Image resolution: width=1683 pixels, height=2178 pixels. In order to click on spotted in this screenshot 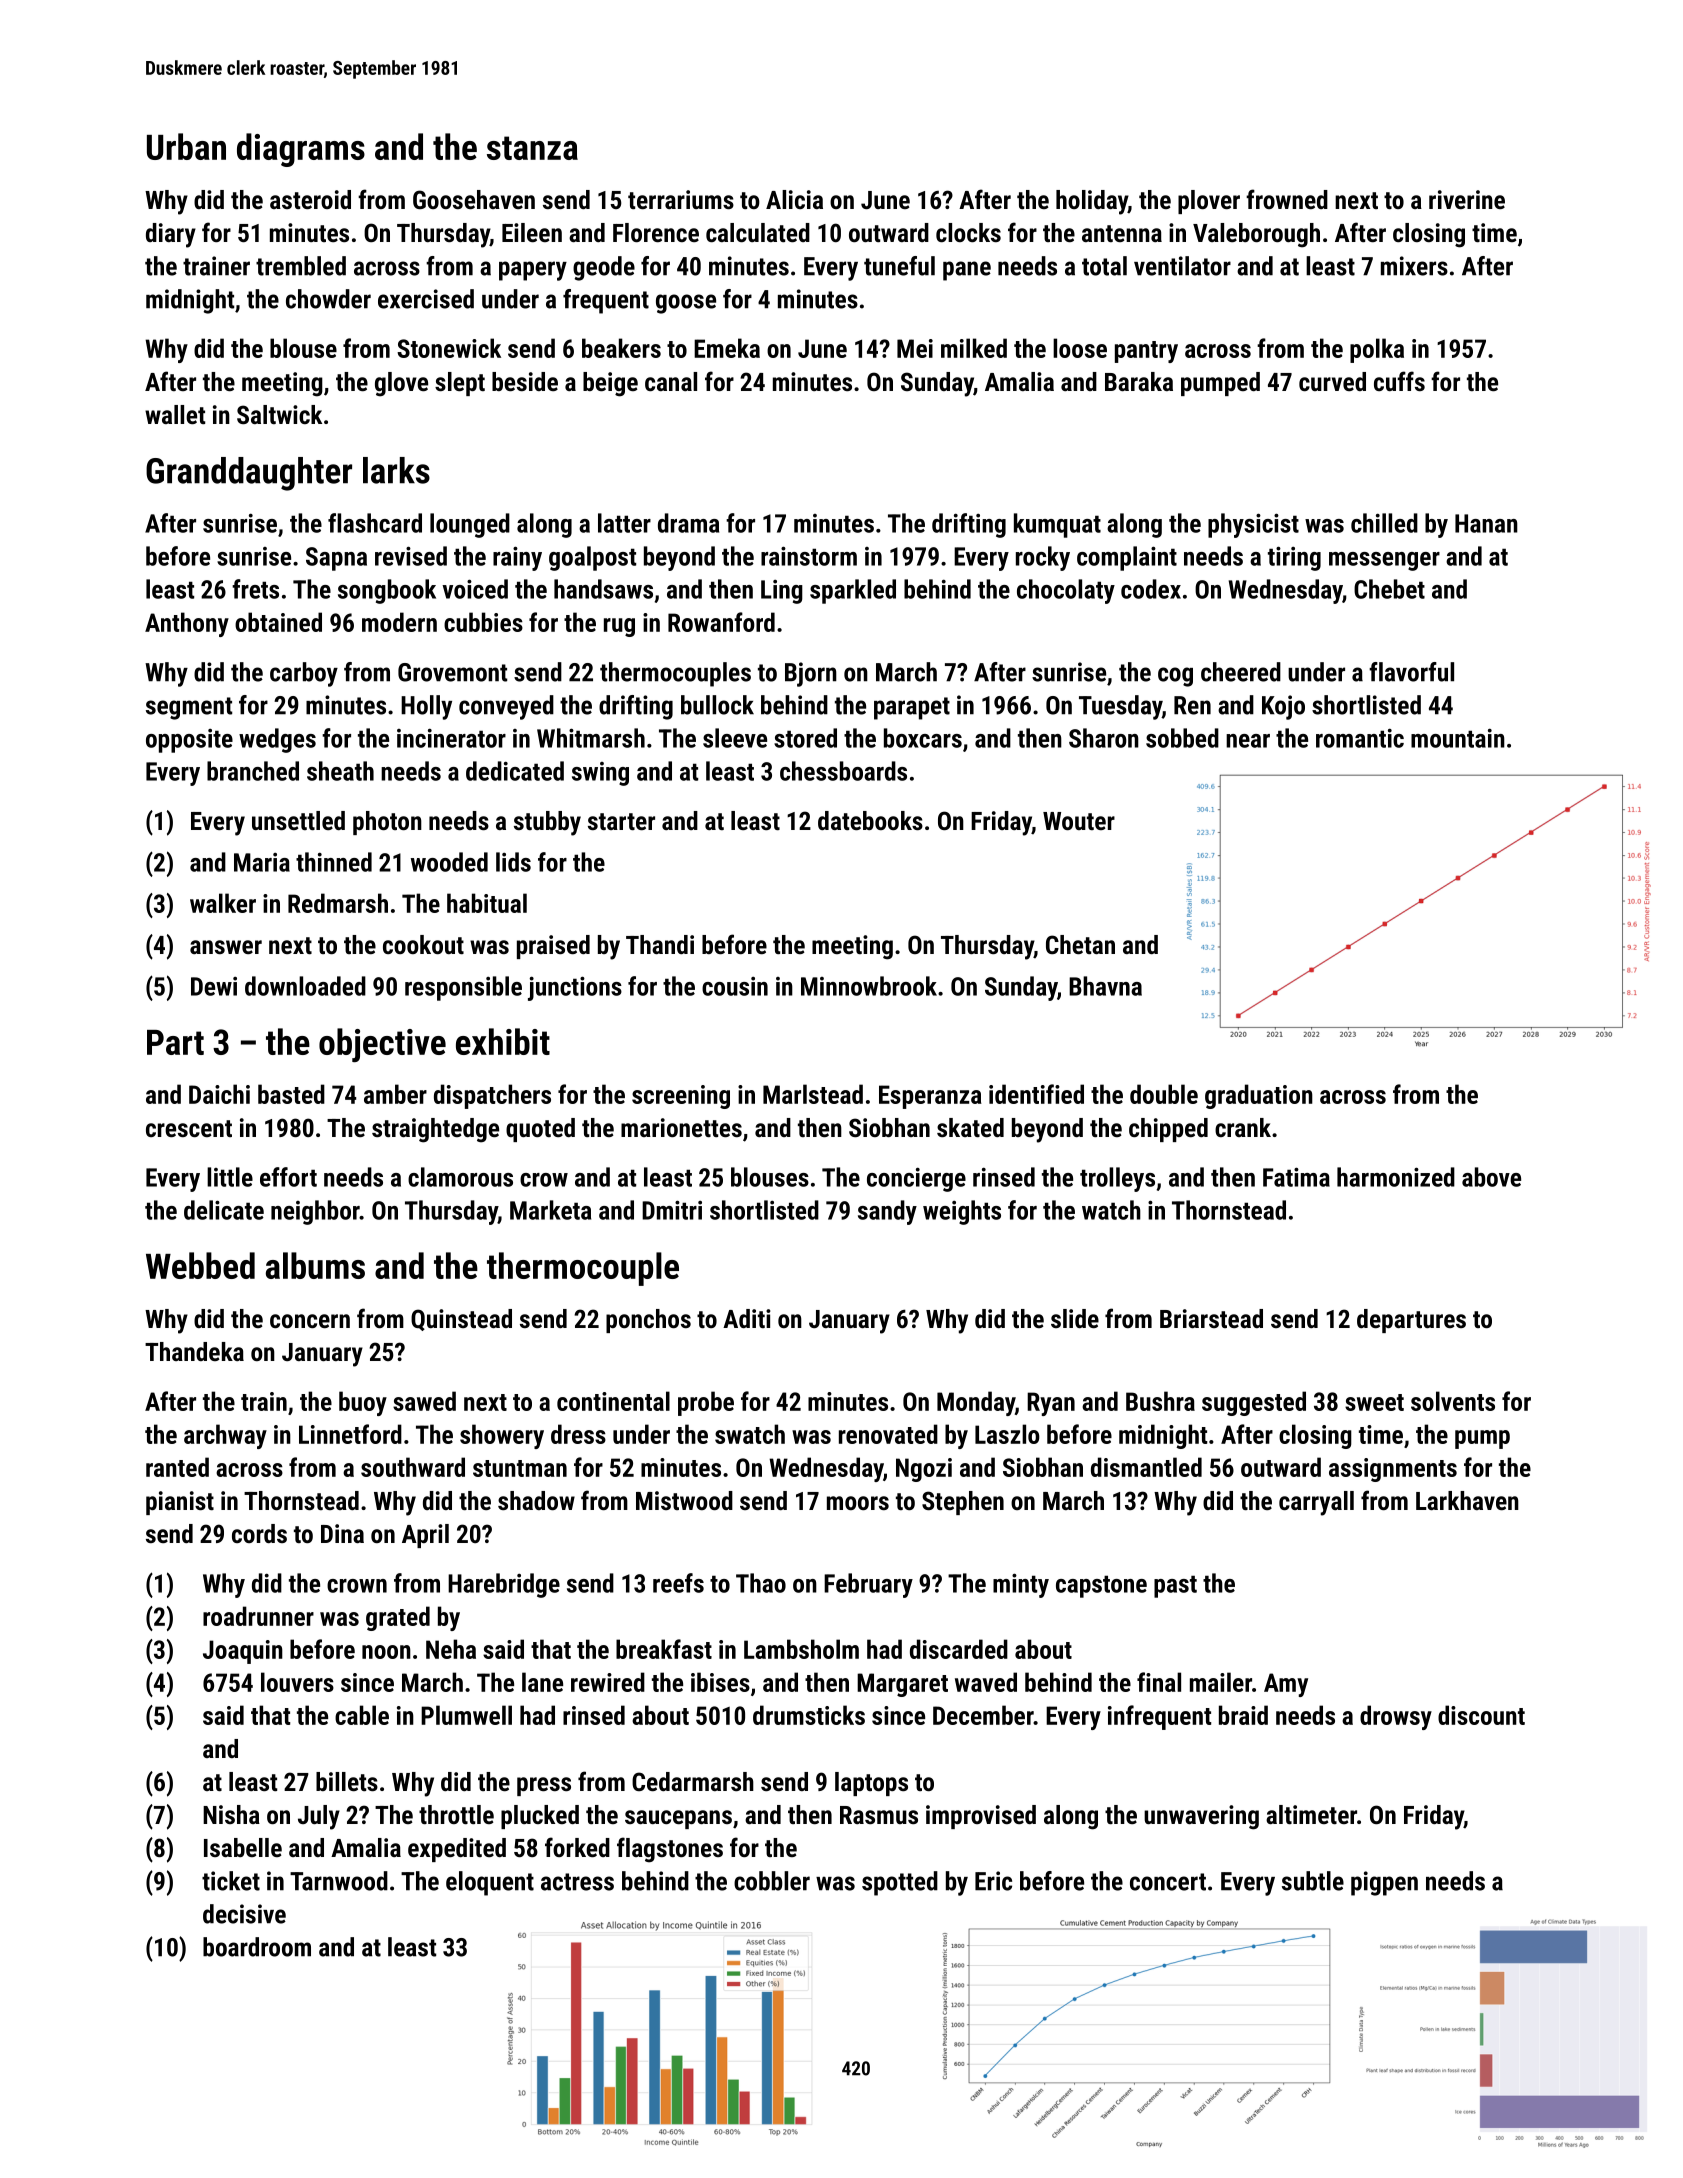, I will do `click(900, 1883)`.
